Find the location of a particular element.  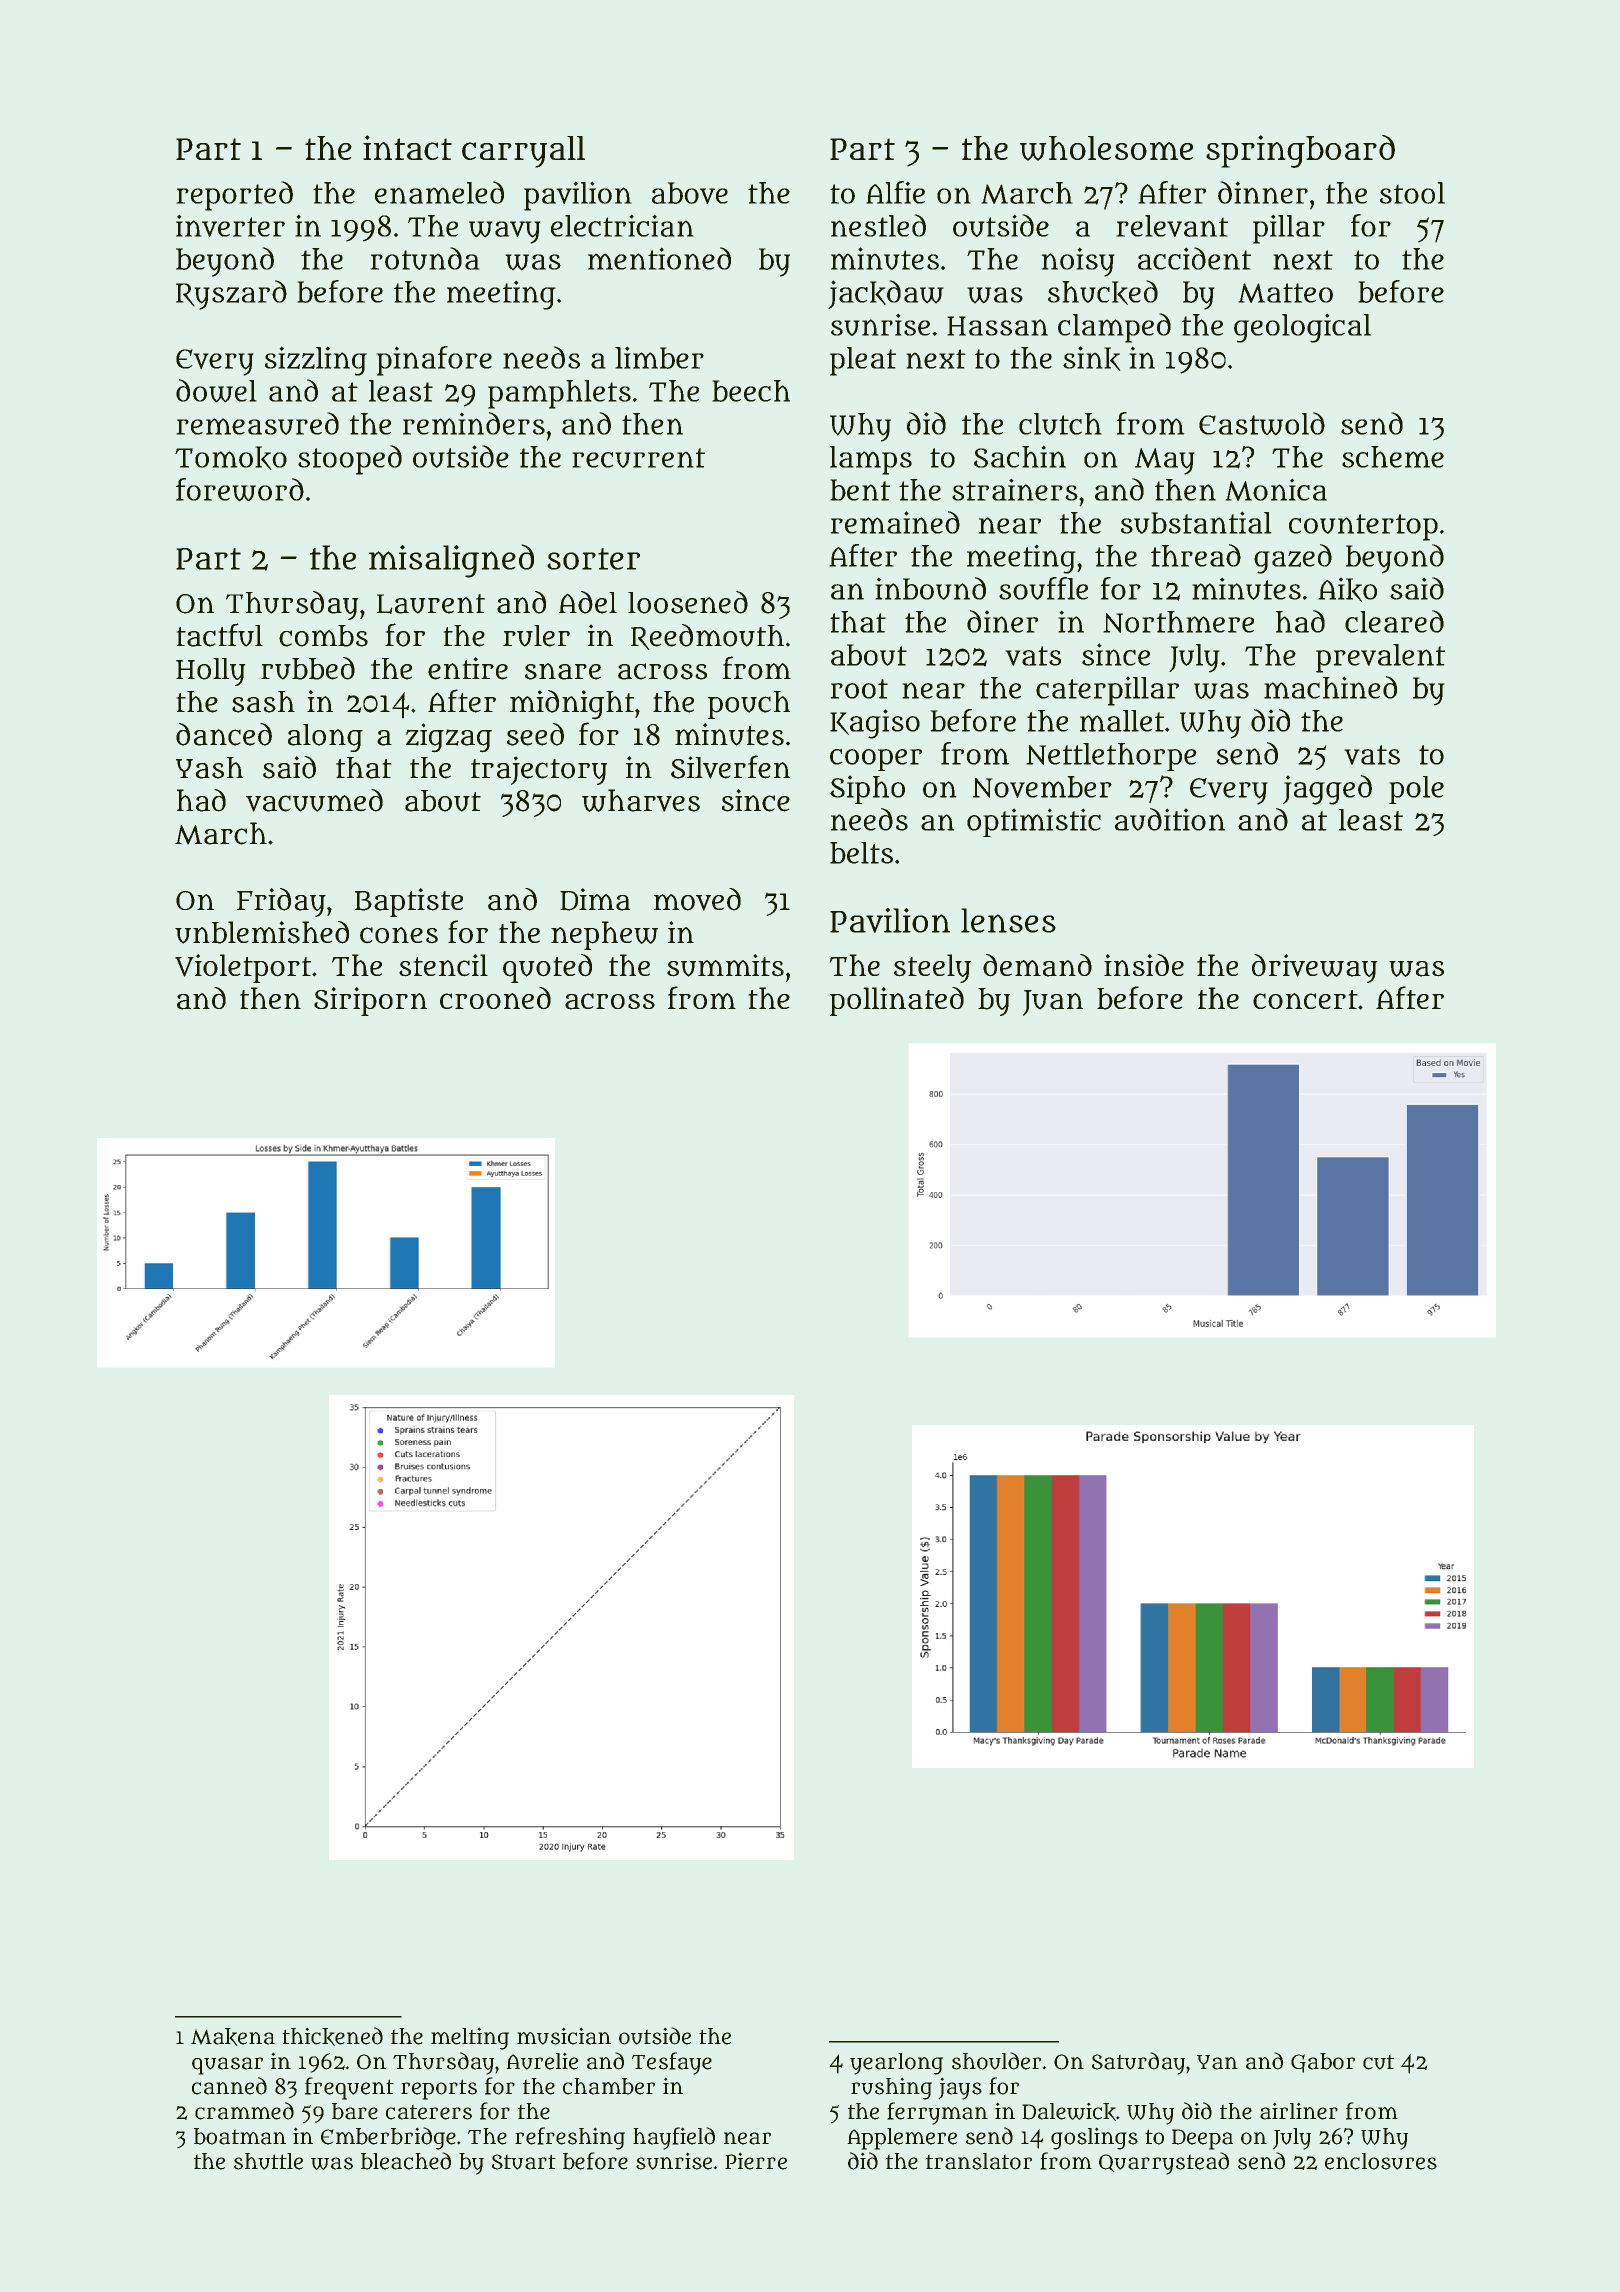

Pierre is located at coordinates (756, 2161).
